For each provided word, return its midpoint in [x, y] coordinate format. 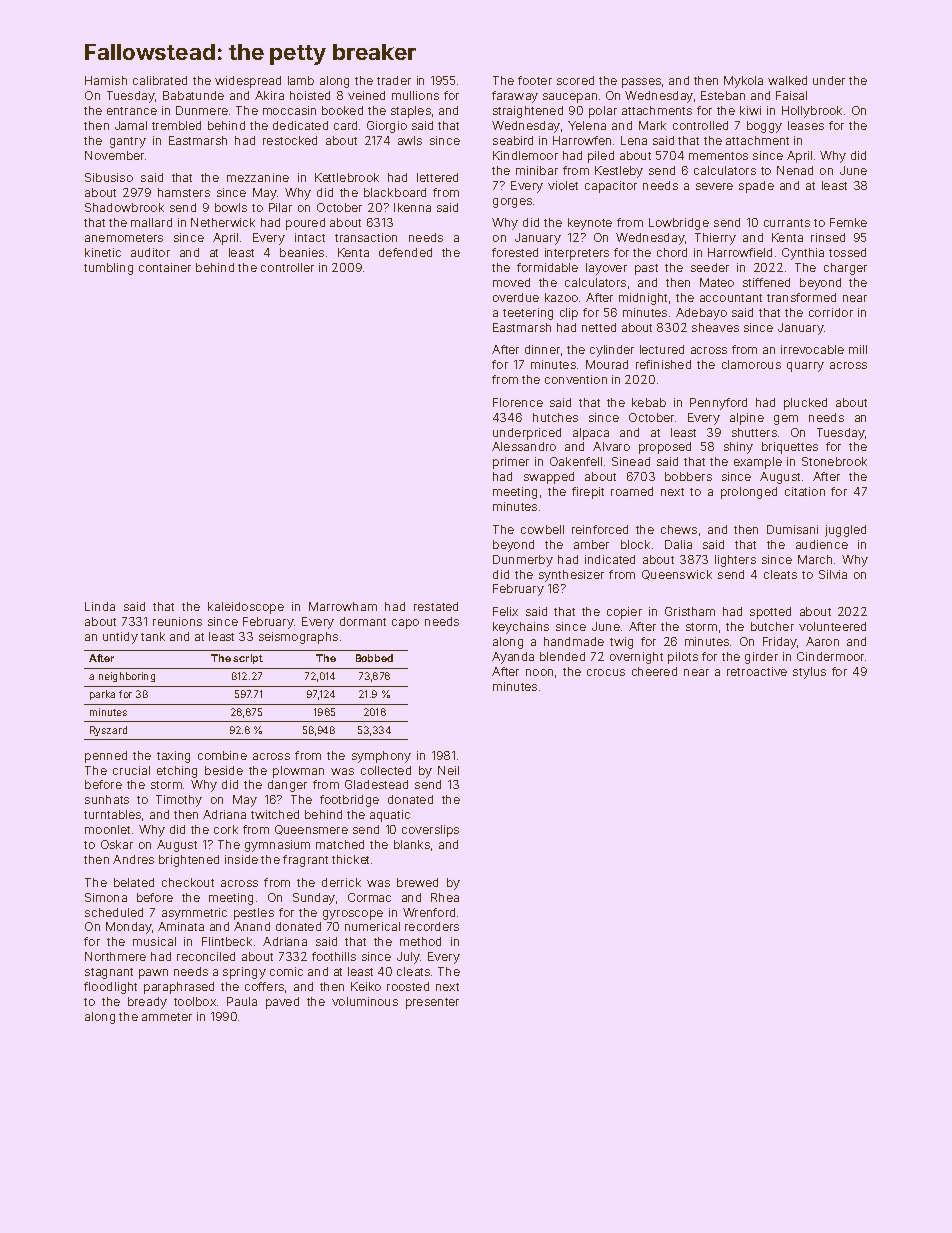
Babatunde [193, 95]
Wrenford [429, 912]
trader [394, 80]
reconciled [206, 956]
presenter [432, 1003]
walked [787, 80]
